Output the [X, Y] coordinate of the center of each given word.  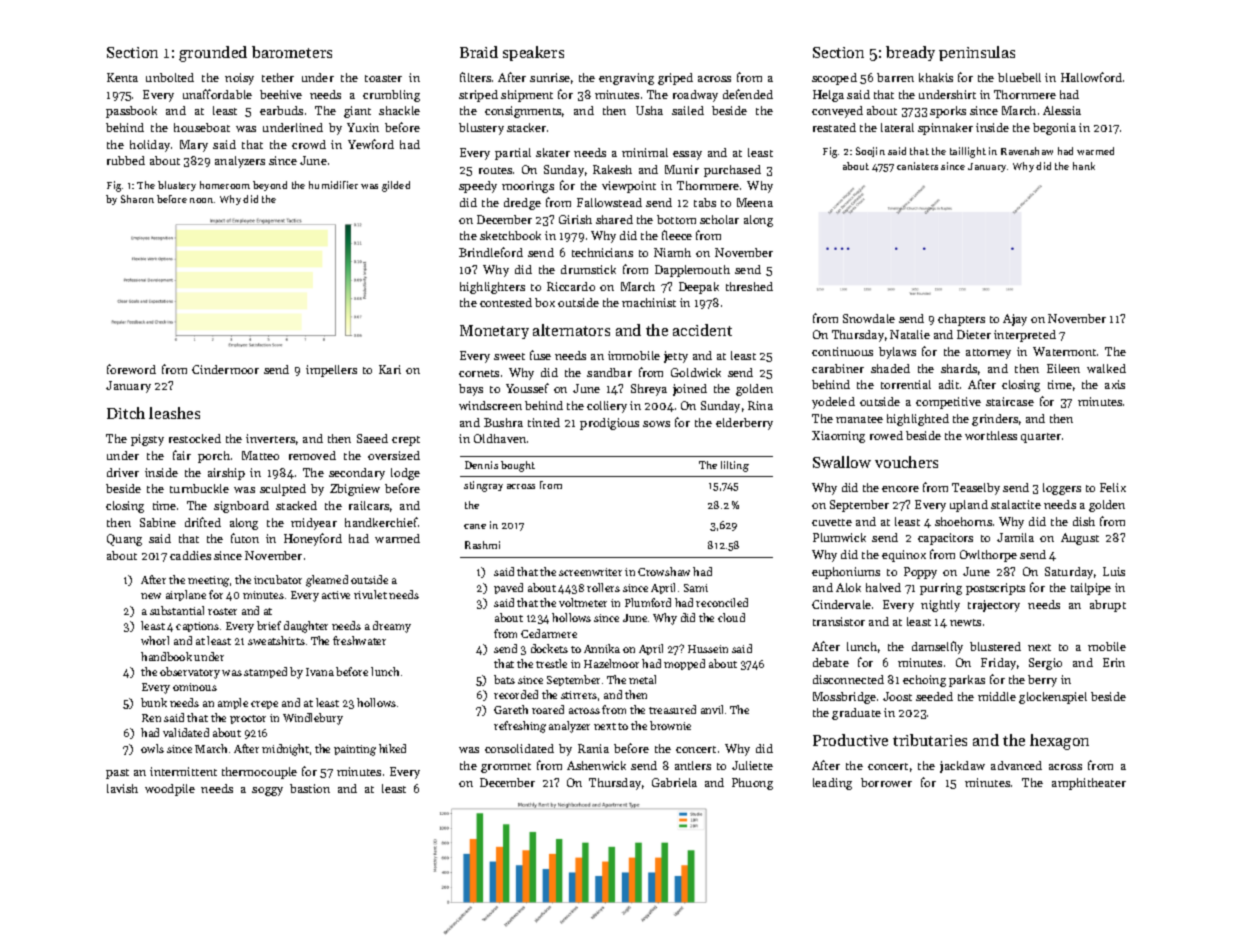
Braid [479, 52]
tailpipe [1091, 589]
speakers [533, 53]
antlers [693, 765]
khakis [936, 77]
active [336, 595]
